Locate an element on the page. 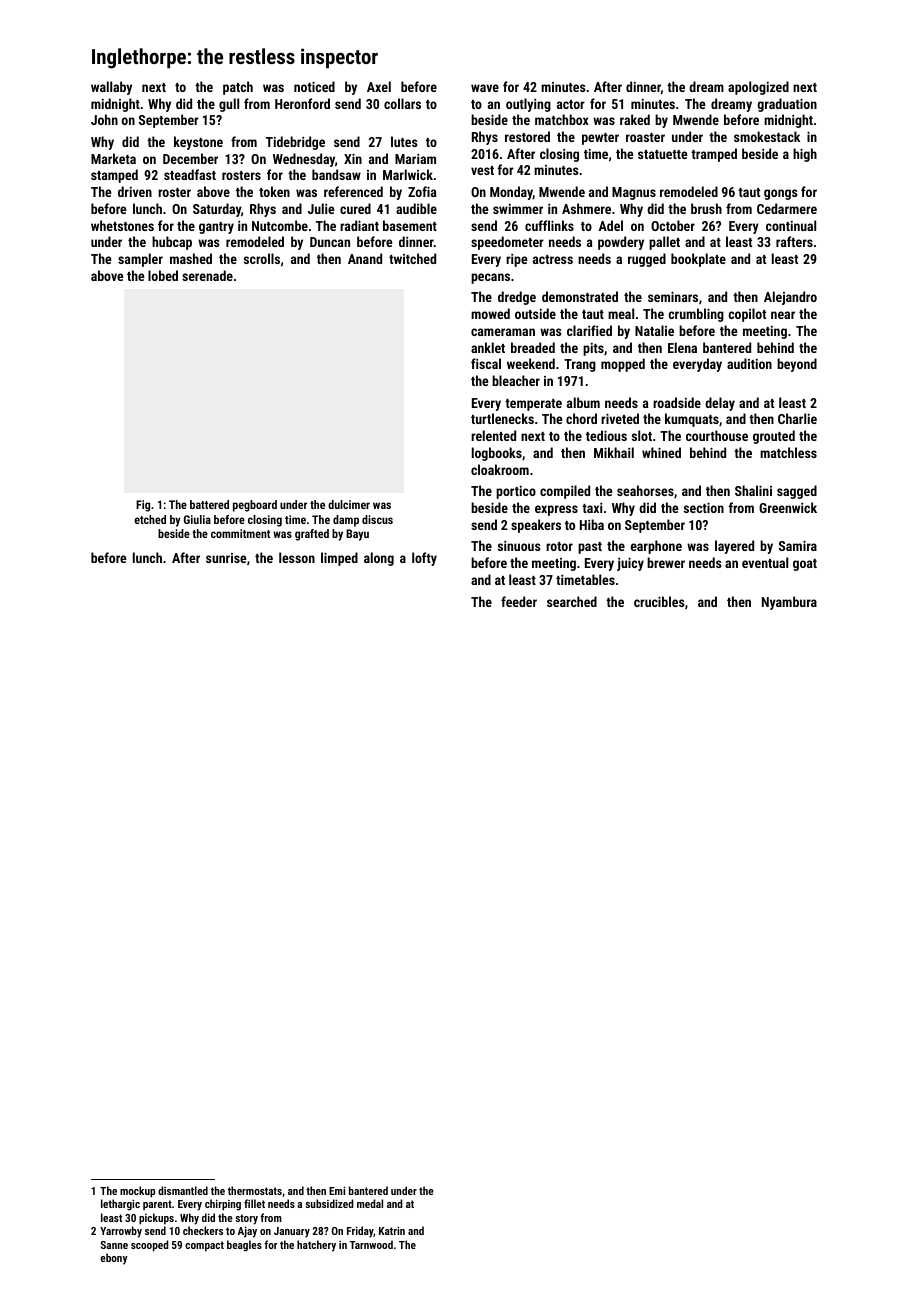 Image resolution: width=908 pixels, height=1316 pixels. actor is located at coordinates (571, 104).
